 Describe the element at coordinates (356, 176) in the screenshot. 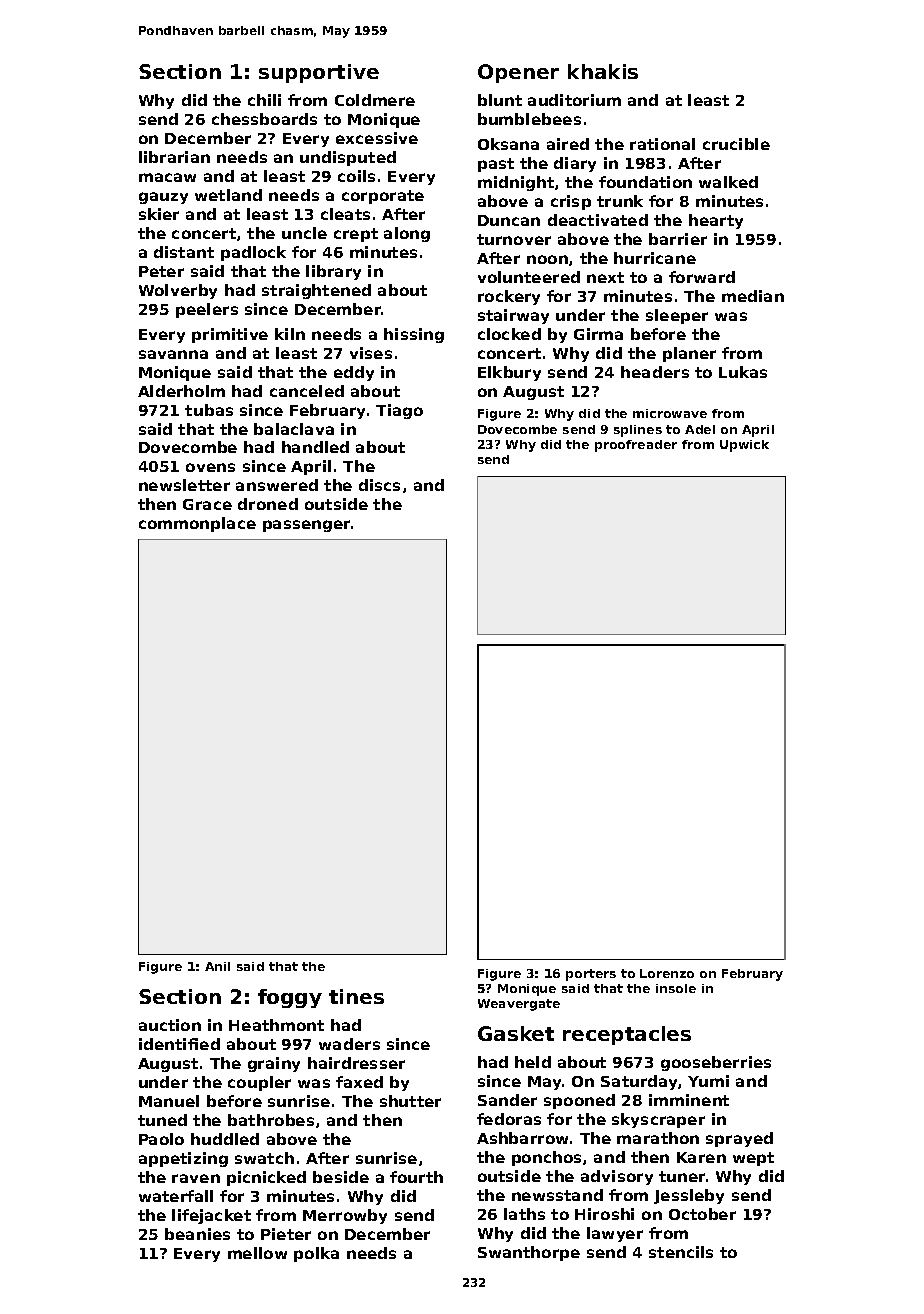

I see `coils` at that location.
